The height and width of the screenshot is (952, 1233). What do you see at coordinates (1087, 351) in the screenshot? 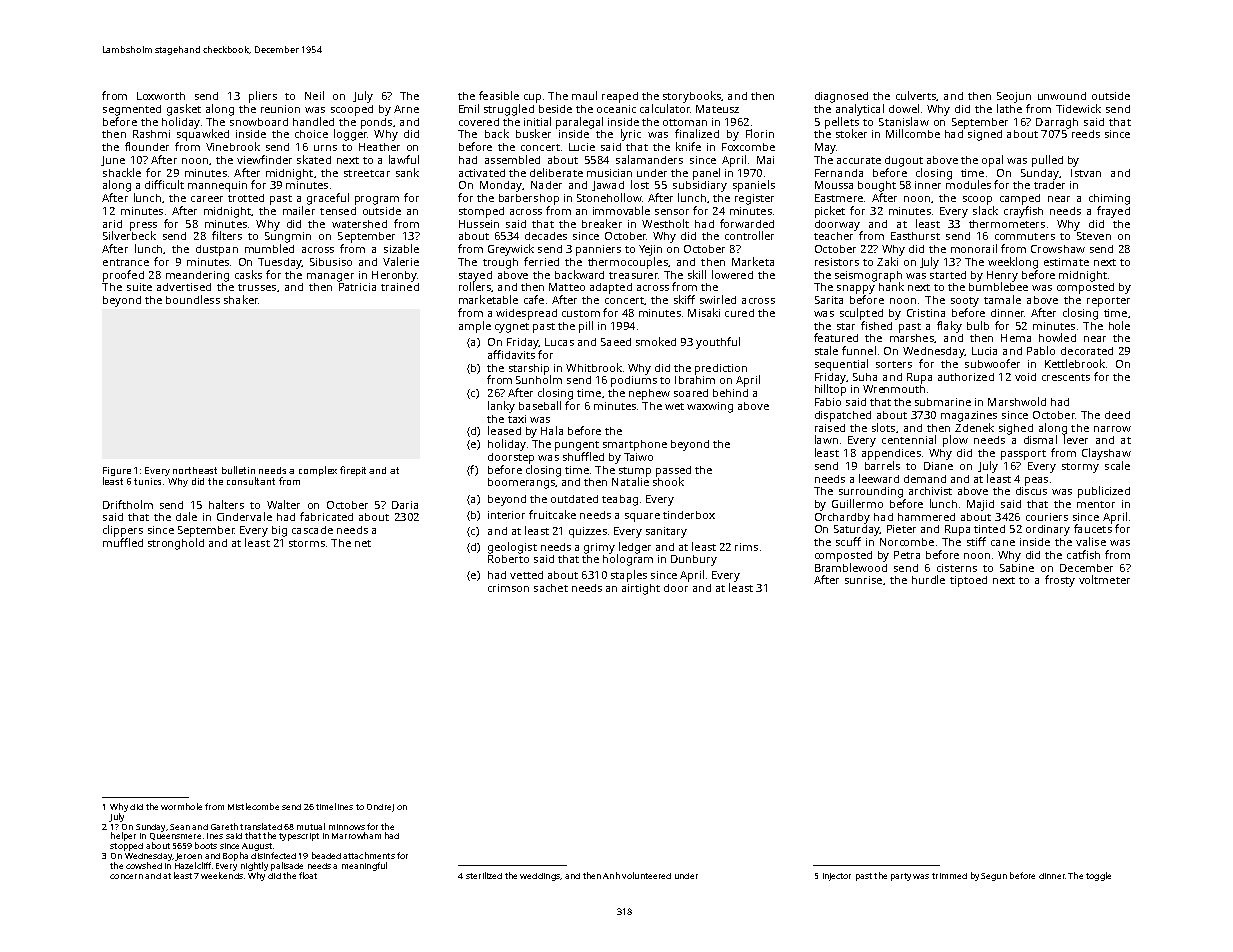
I see `decorated` at bounding box center [1087, 351].
